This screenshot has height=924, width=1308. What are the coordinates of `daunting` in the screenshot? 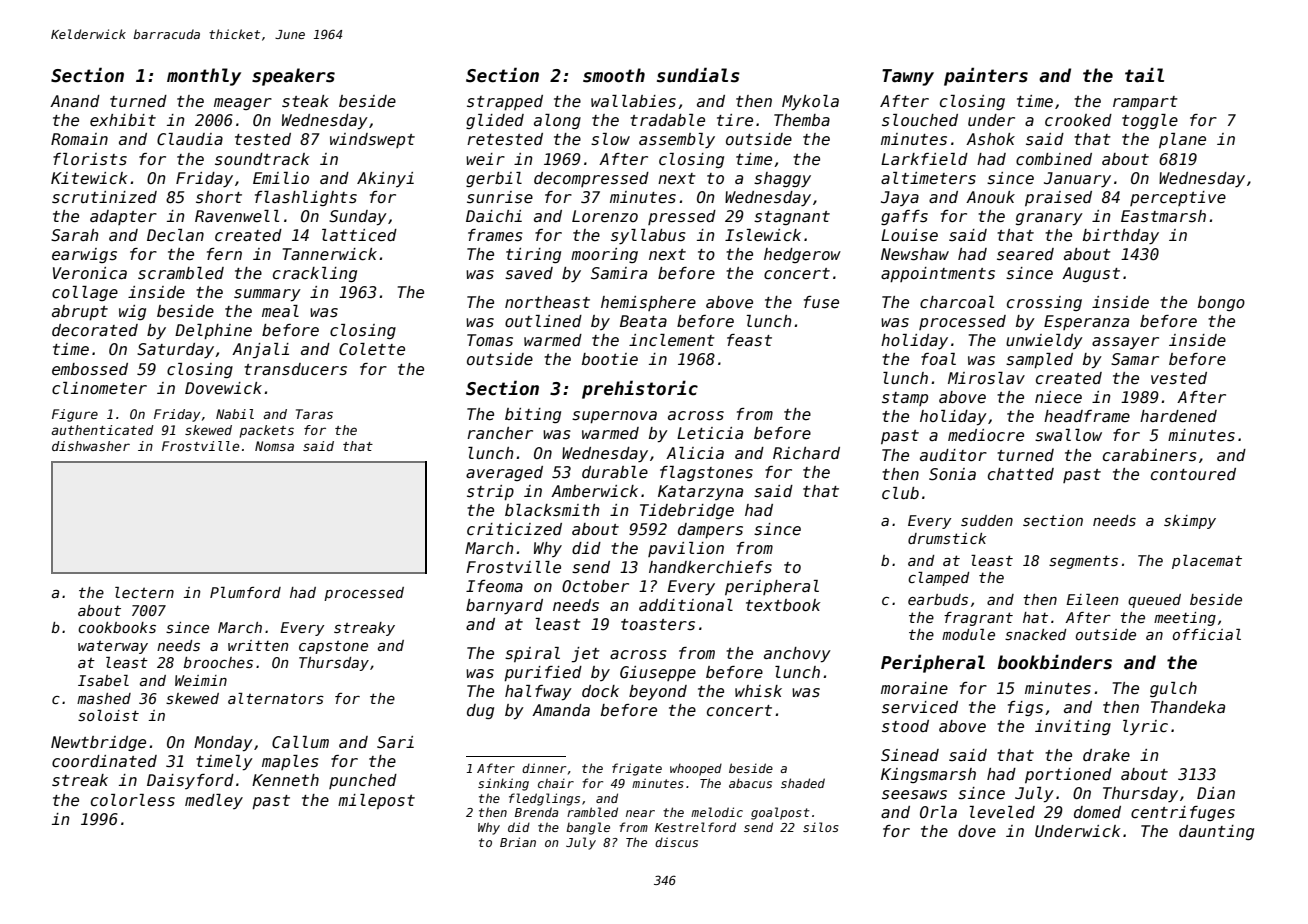 It's located at (1216, 832).
